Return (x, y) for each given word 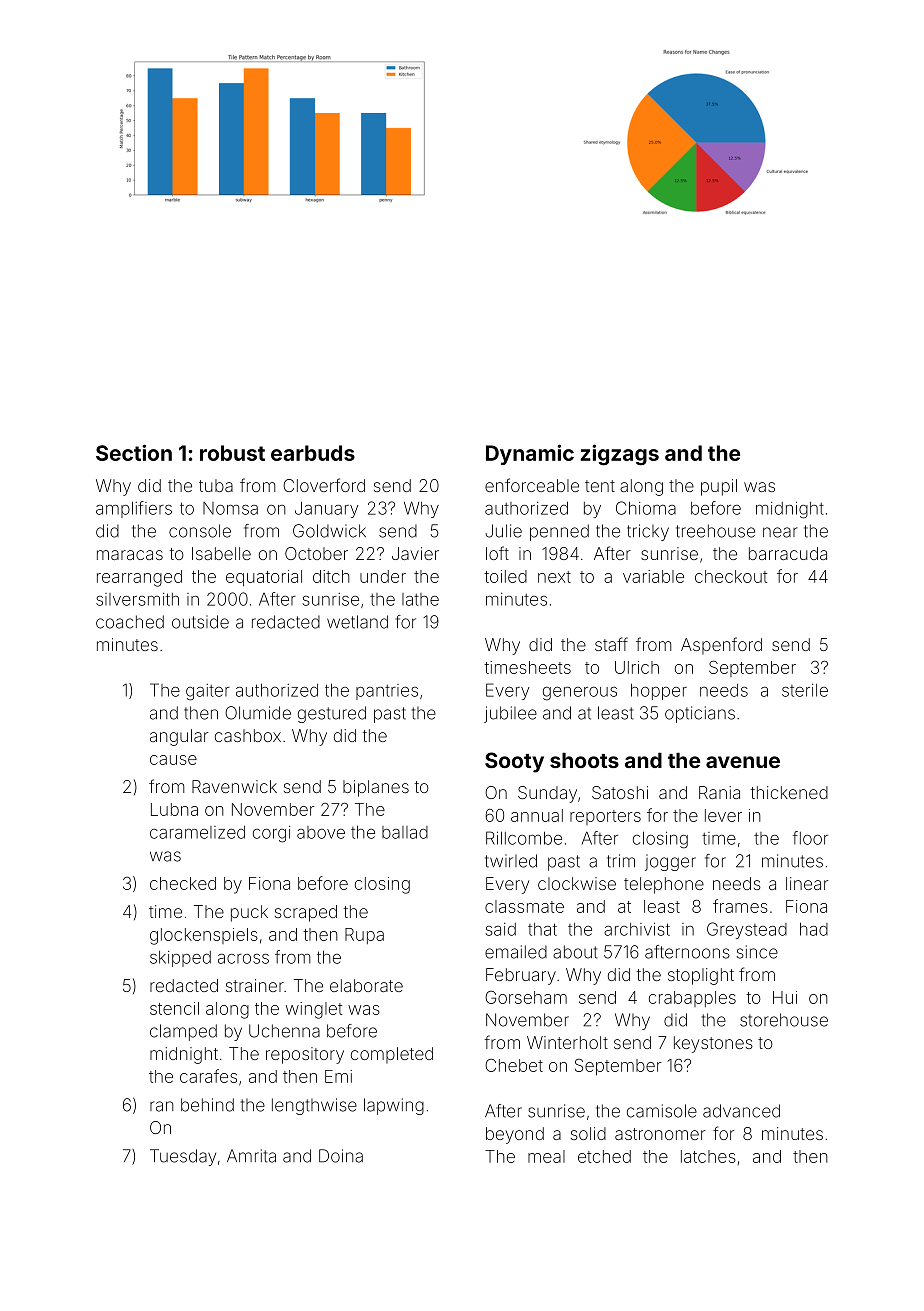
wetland (357, 622)
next (554, 577)
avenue (743, 762)
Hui (785, 997)
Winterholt (567, 1042)
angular (179, 737)
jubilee (510, 714)
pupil (719, 487)
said (501, 929)
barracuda (788, 553)
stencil (174, 1008)
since (757, 952)
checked (183, 883)
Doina (341, 1156)
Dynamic (530, 454)
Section (134, 452)
